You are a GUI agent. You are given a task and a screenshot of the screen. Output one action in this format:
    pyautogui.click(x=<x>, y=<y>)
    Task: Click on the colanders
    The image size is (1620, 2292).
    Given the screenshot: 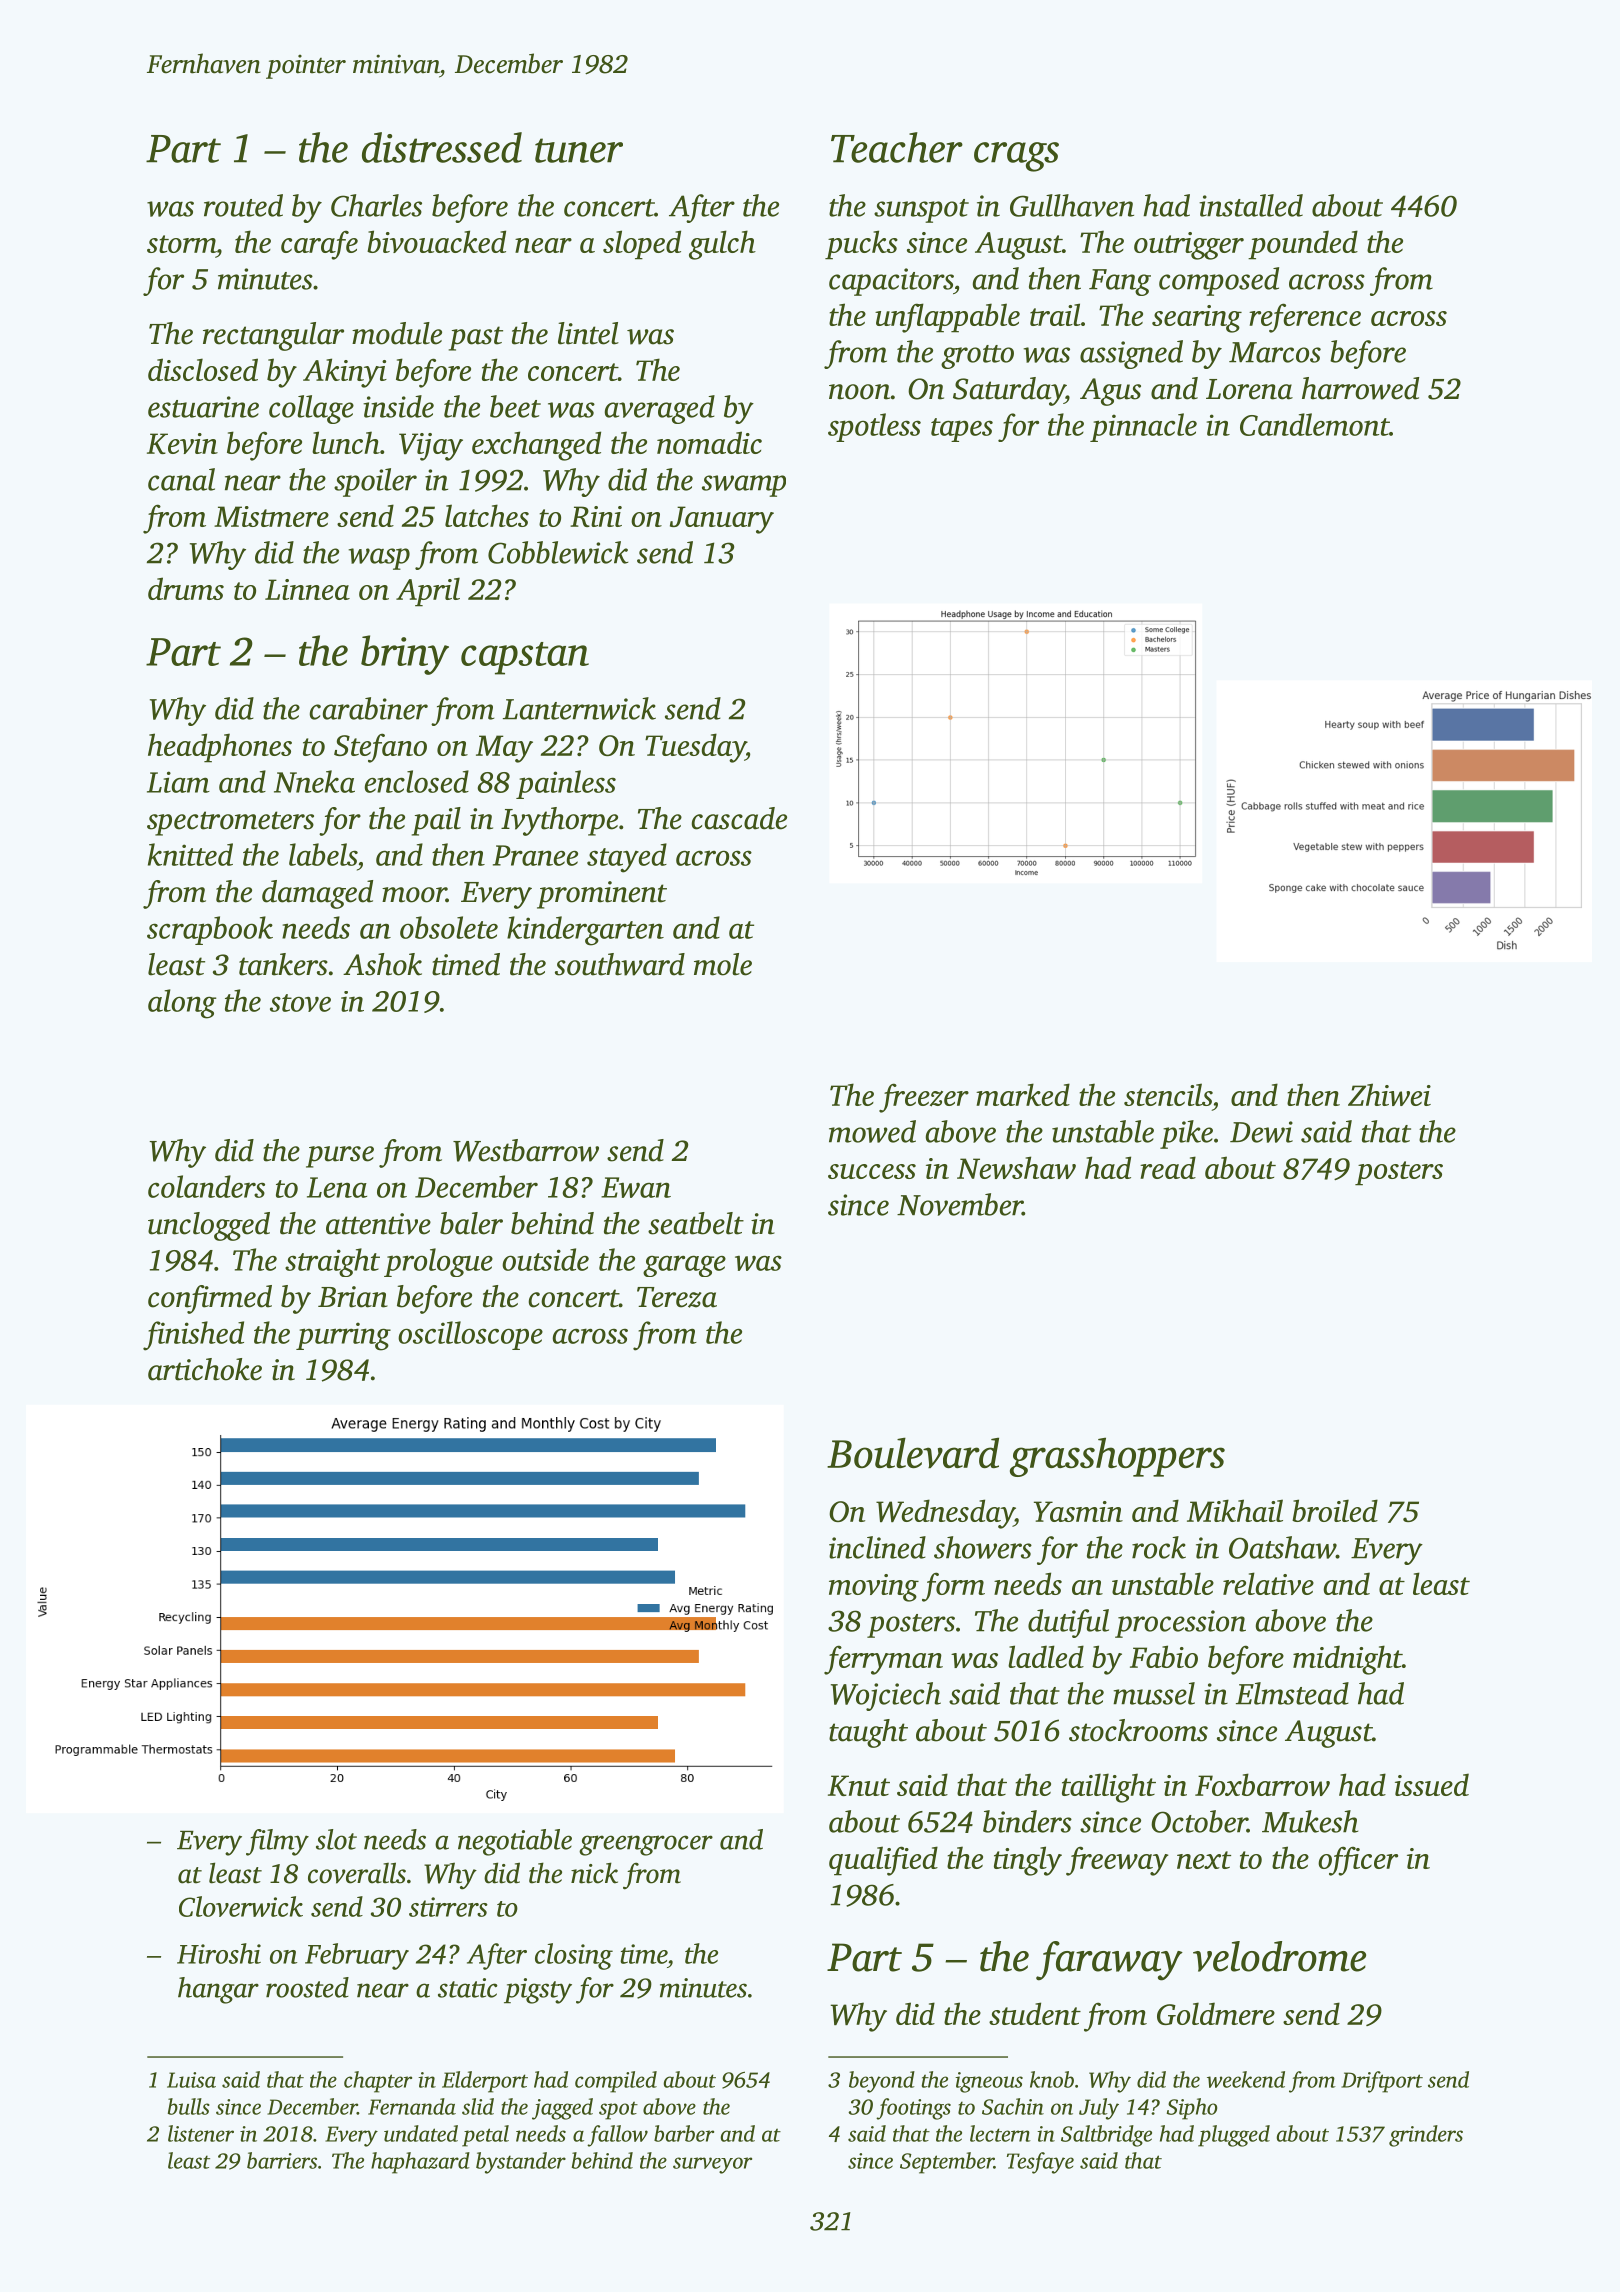 What is the action you would take?
    pyautogui.click(x=206, y=1186)
